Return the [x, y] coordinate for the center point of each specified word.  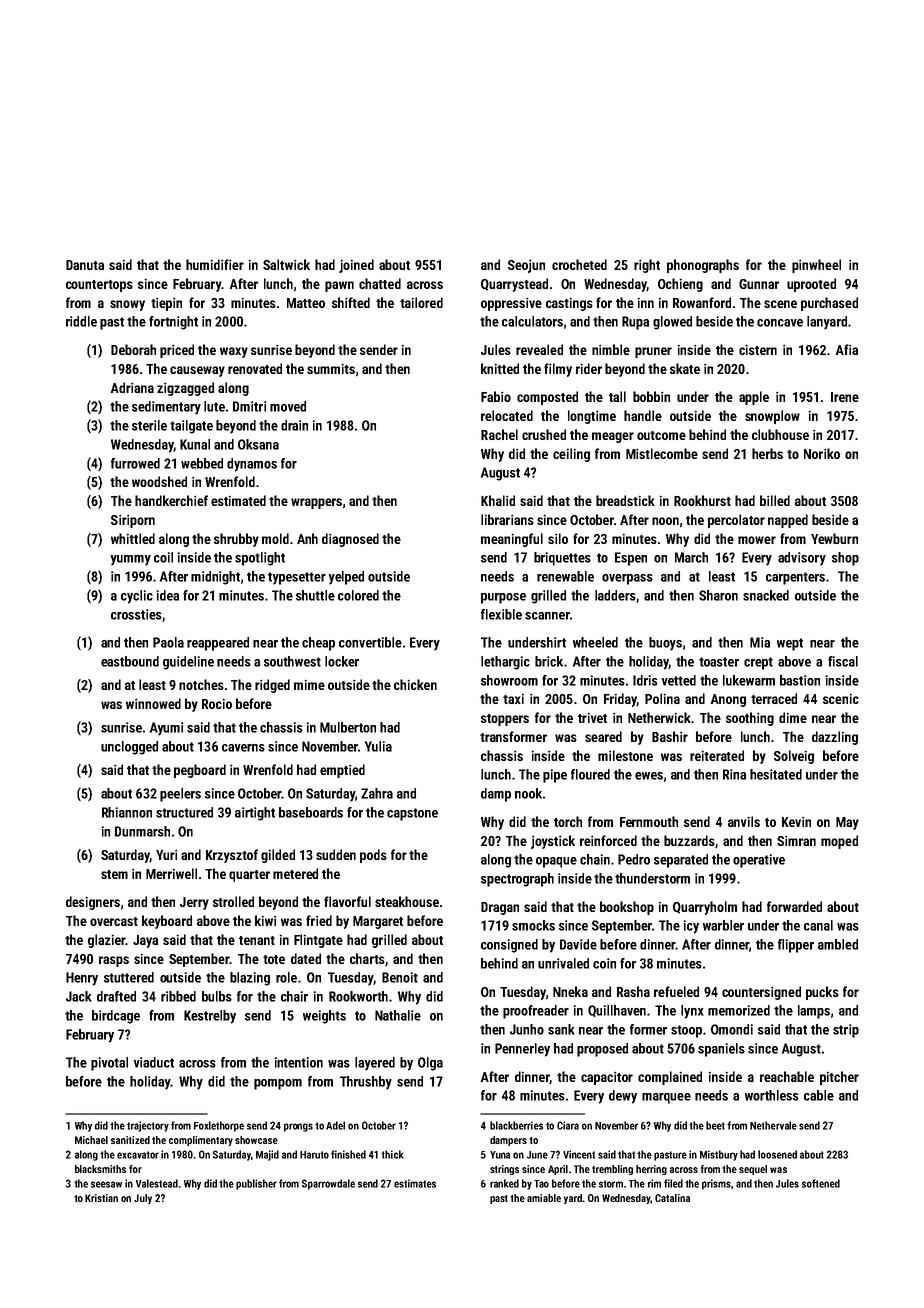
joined [356, 266]
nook [528, 793]
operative [759, 861]
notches [201, 684]
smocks [533, 925]
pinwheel [816, 266]
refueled [676, 991]
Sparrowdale [328, 1184]
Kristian [101, 1198]
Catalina [672, 1198]
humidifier [215, 264]
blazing [250, 979]
